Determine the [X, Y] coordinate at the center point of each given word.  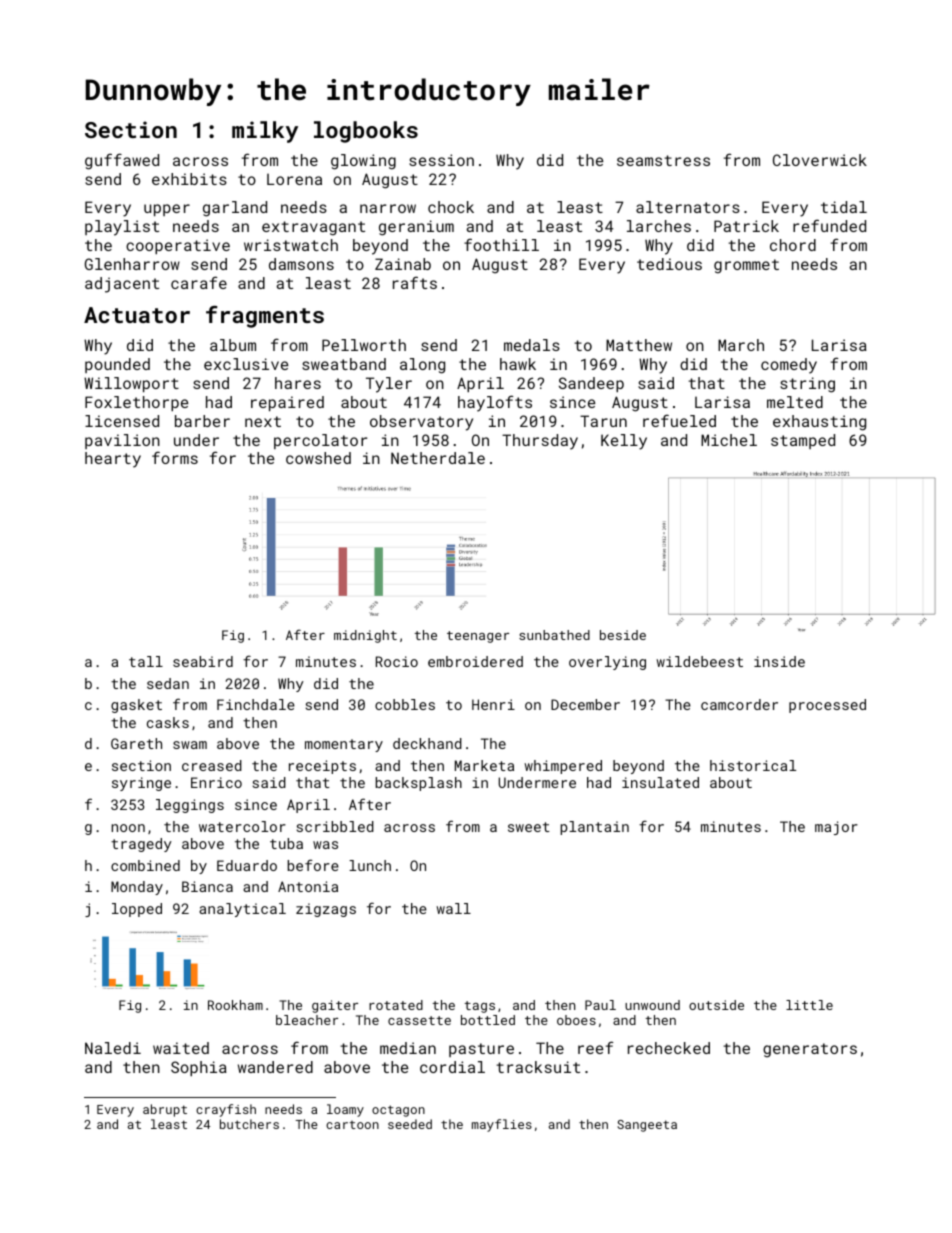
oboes [576, 1020]
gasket [136, 706]
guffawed [122, 161]
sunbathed [554, 635]
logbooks [366, 132]
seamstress [663, 160]
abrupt [165, 1110]
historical [753, 765]
